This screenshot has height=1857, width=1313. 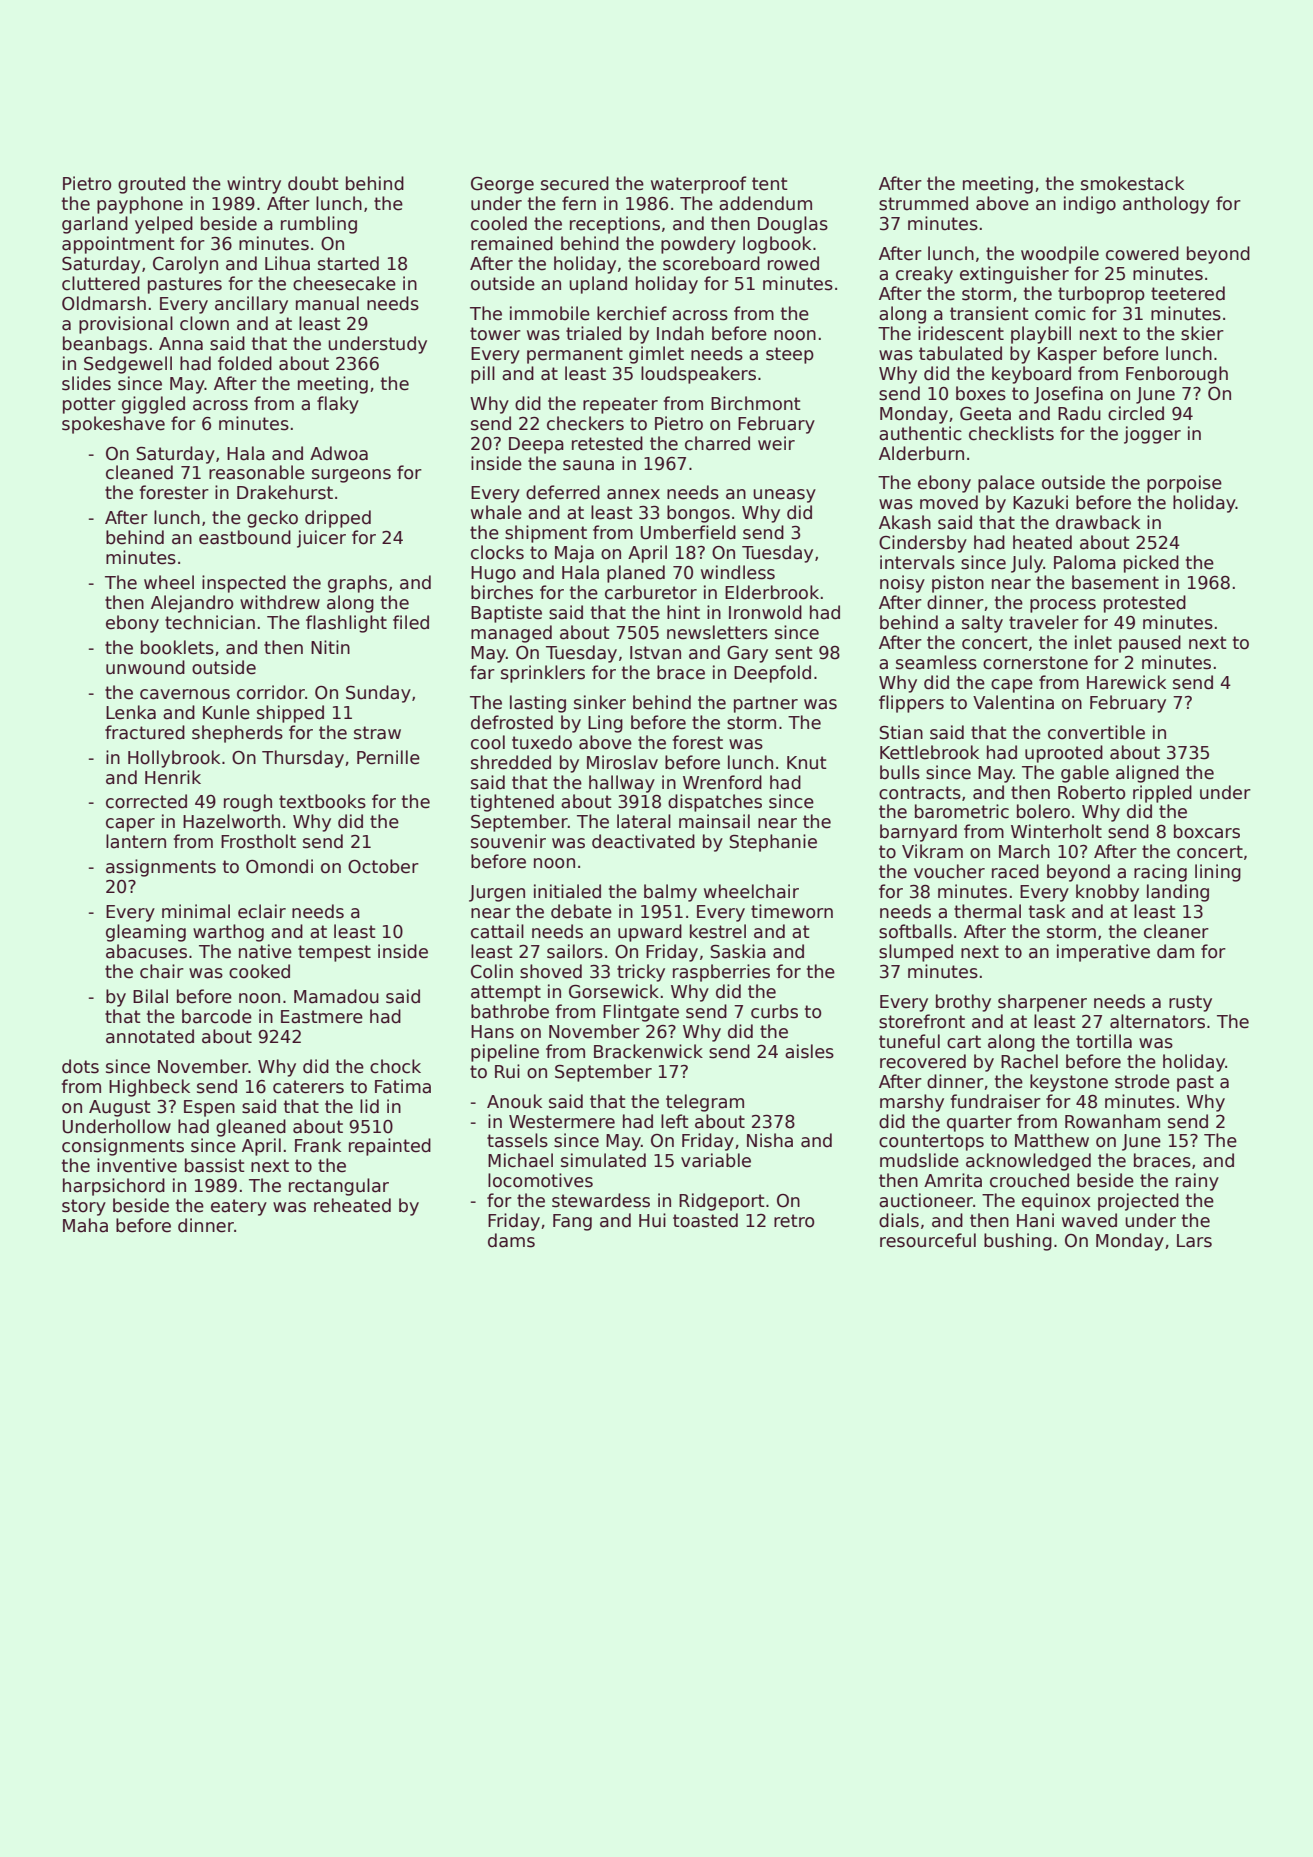 I want to click on grouted, so click(x=151, y=185).
